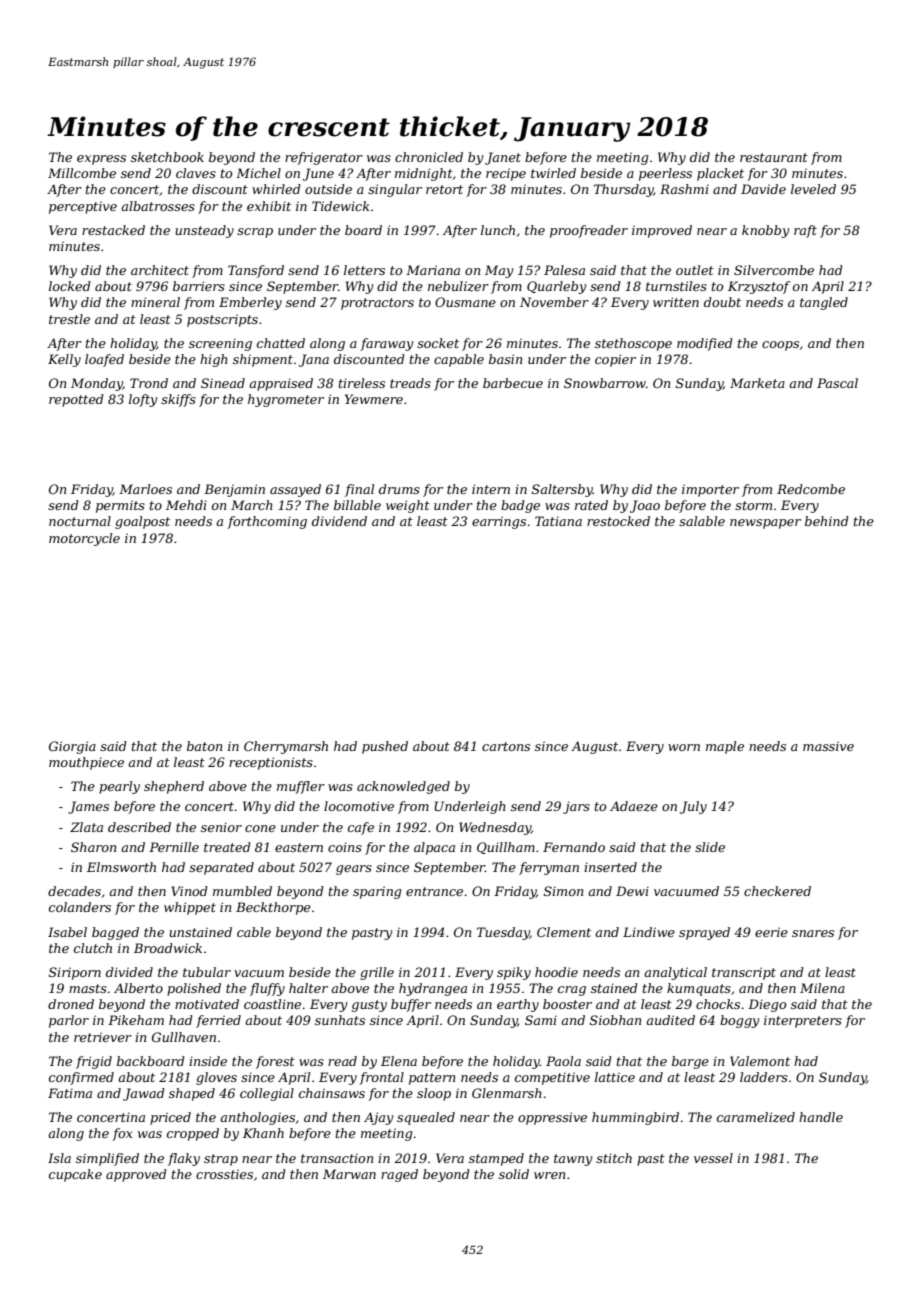 Image resolution: width=924 pixels, height=1308 pixels. I want to click on earrings, so click(499, 522).
